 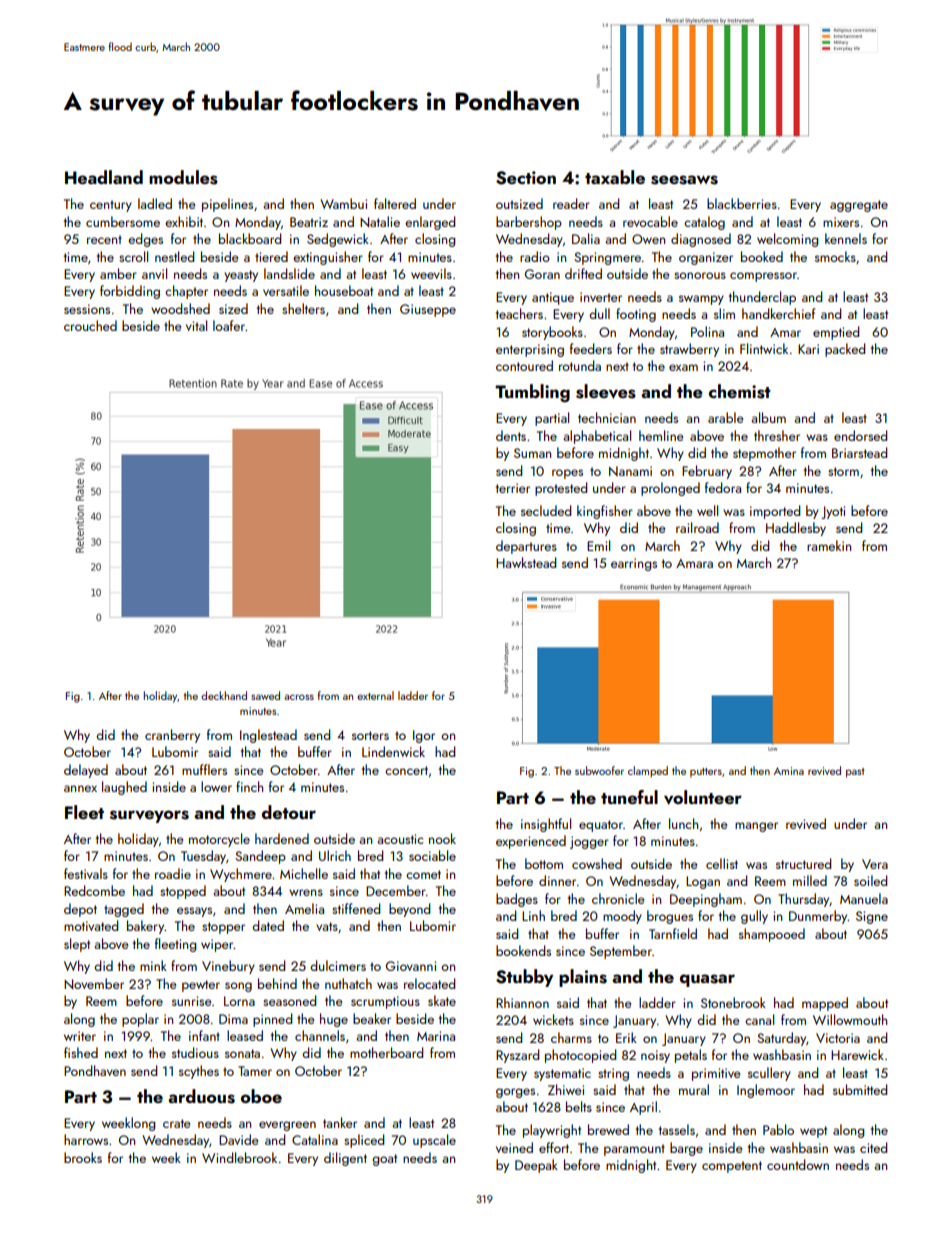 What do you see at coordinates (265, 695) in the document?
I see `sawed` at bounding box center [265, 695].
